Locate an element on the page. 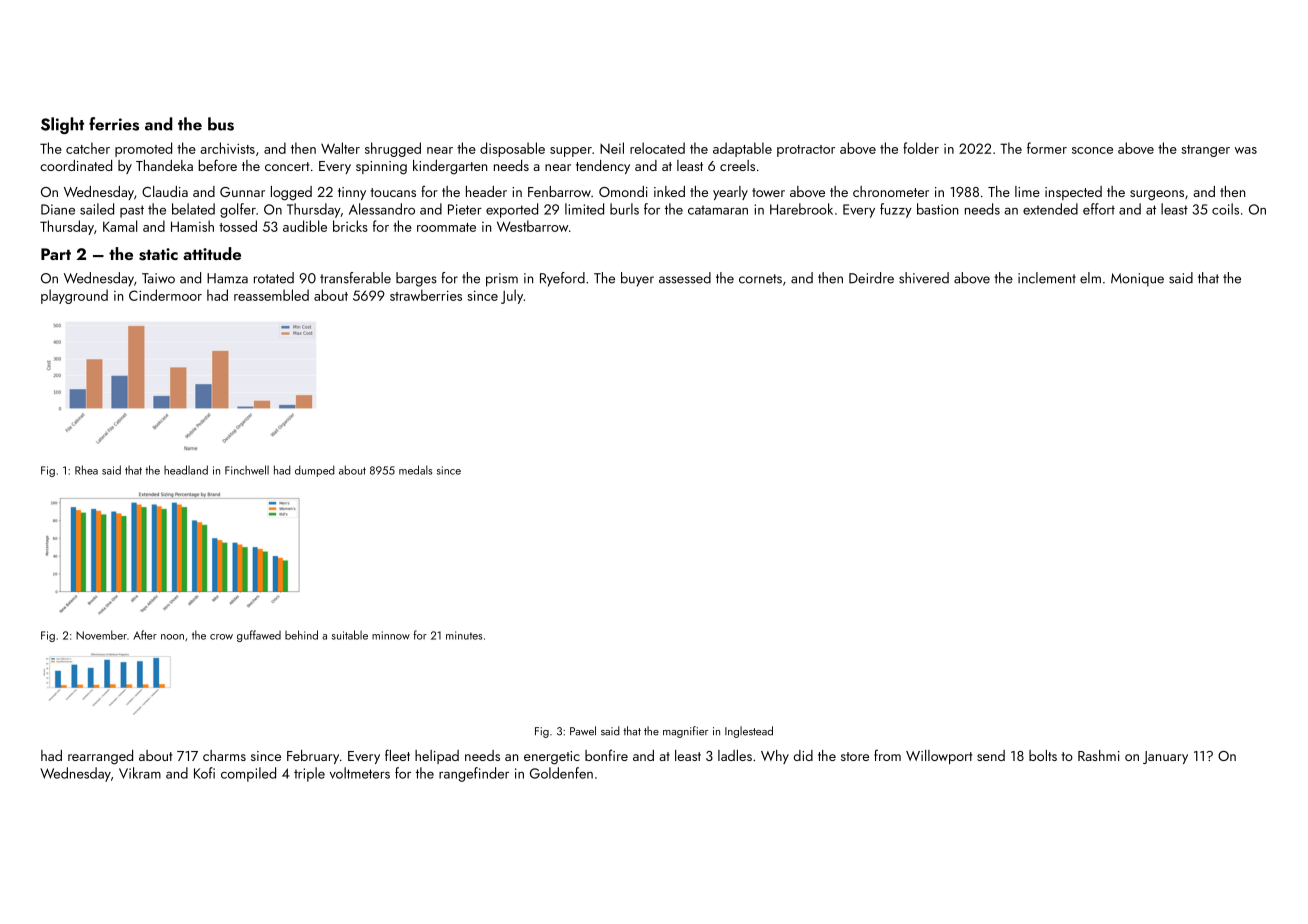 This page has width=1308, height=924. elm is located at coordinates (1090, 278).
